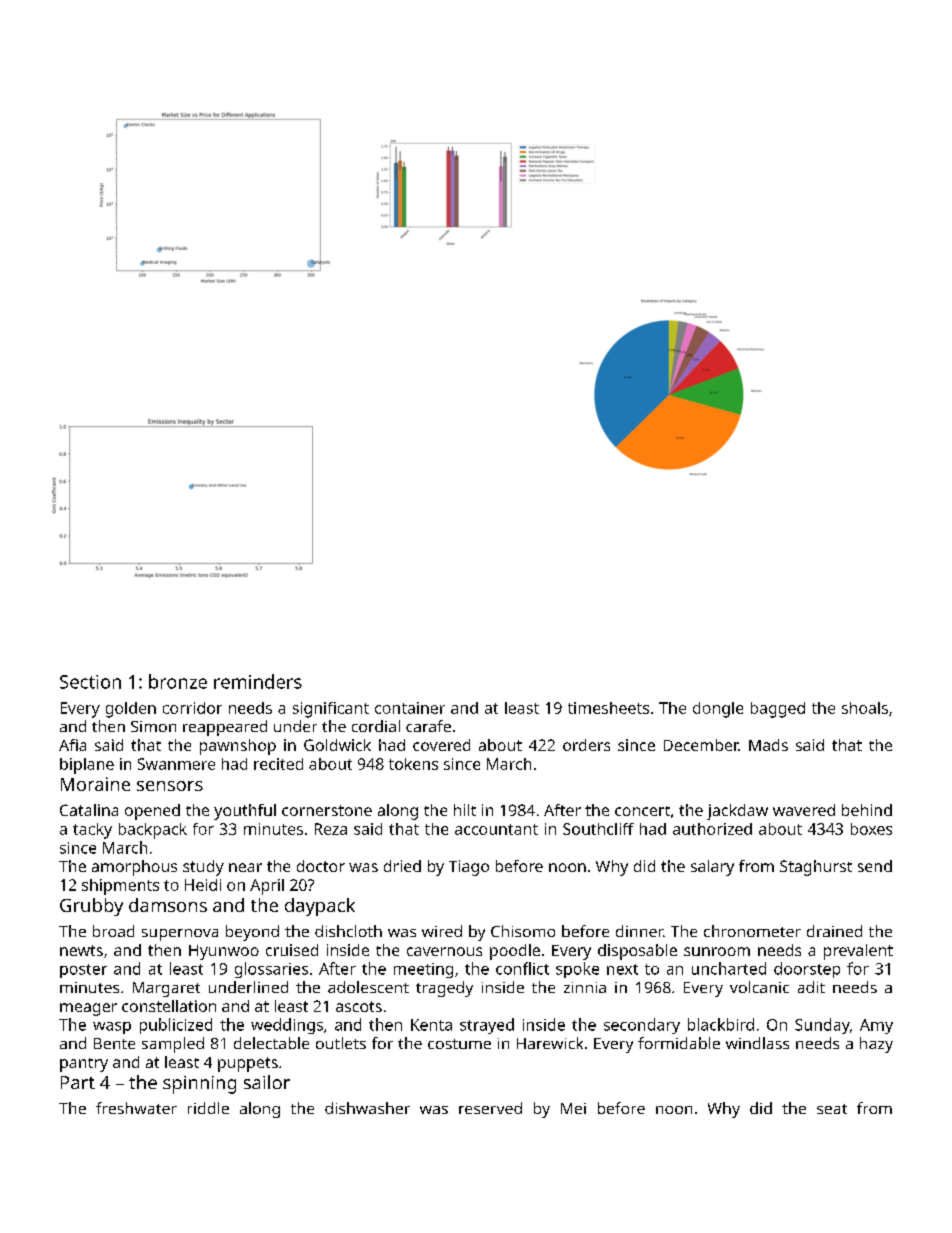 Image resolution: width=952 pixels, height=1233 pixels. I want to click on bagged, so click(778, 710).
